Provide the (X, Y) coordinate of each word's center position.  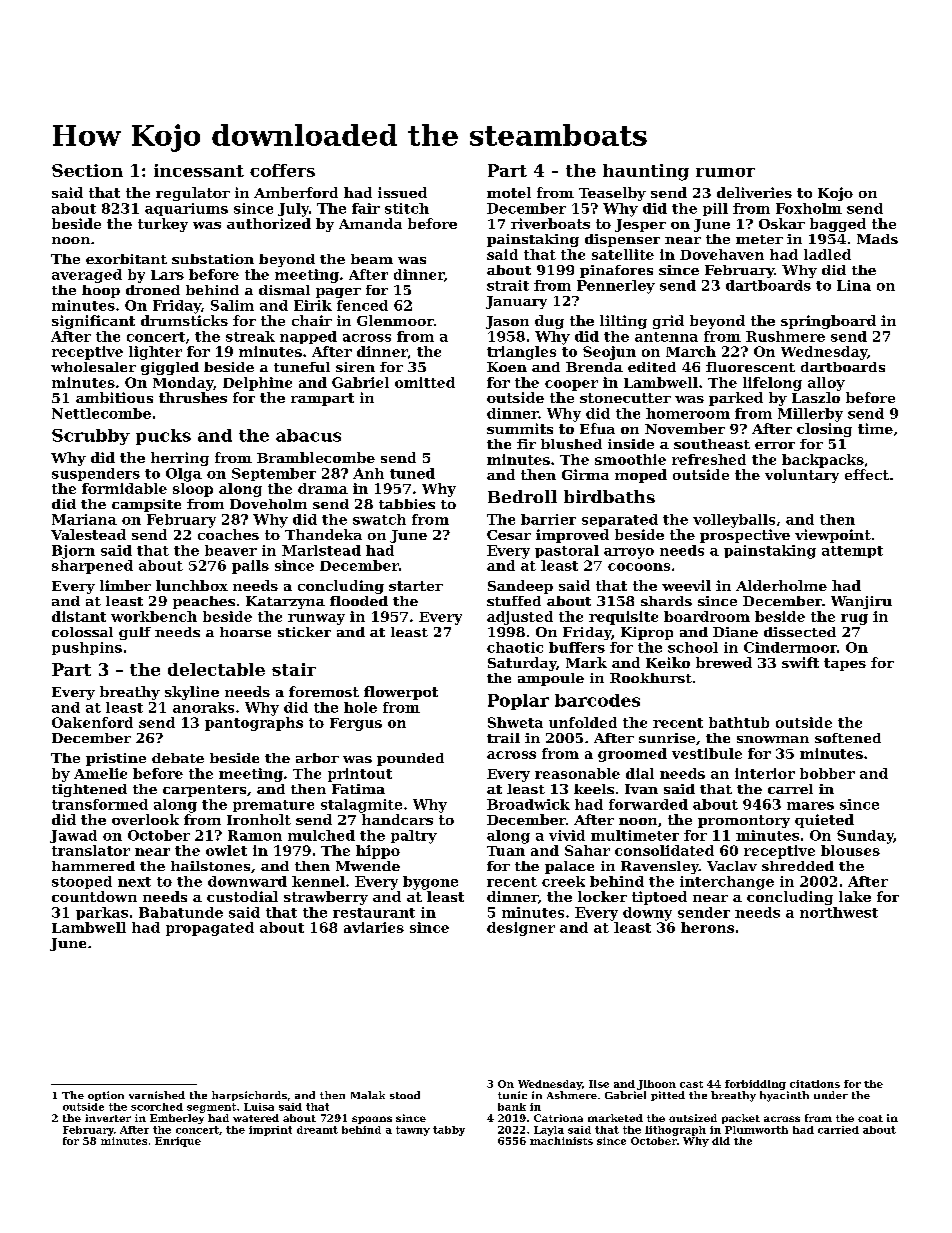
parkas (102, 913)
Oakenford (92, 722)
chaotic (515, 647)
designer (521, 929)
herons (707, 927)
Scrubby (91, 437)
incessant (199, 170)
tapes (845, 664)
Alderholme (781, 585)
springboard (828, 322)
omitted (425, 382)
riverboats (550, 223)
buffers (577, 647)
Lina (854, 285)
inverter (108, 1118)
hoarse (245, 632)
